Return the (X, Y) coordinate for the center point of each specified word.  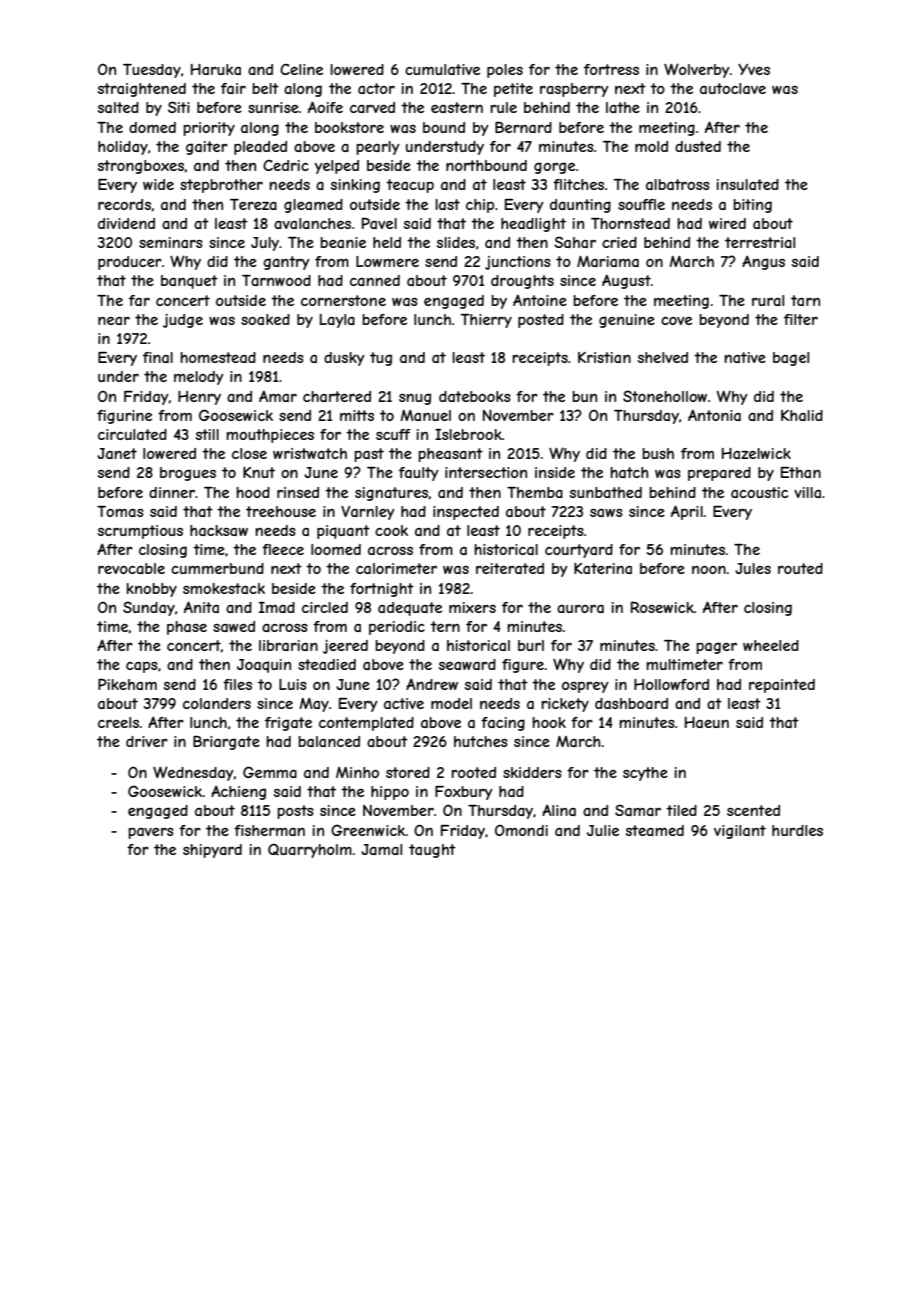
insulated (747, 184)
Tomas (120, 511)
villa (807, 492)
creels (118, 722)
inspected (466, 513)
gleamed (313, 206)
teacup (410, 186)
